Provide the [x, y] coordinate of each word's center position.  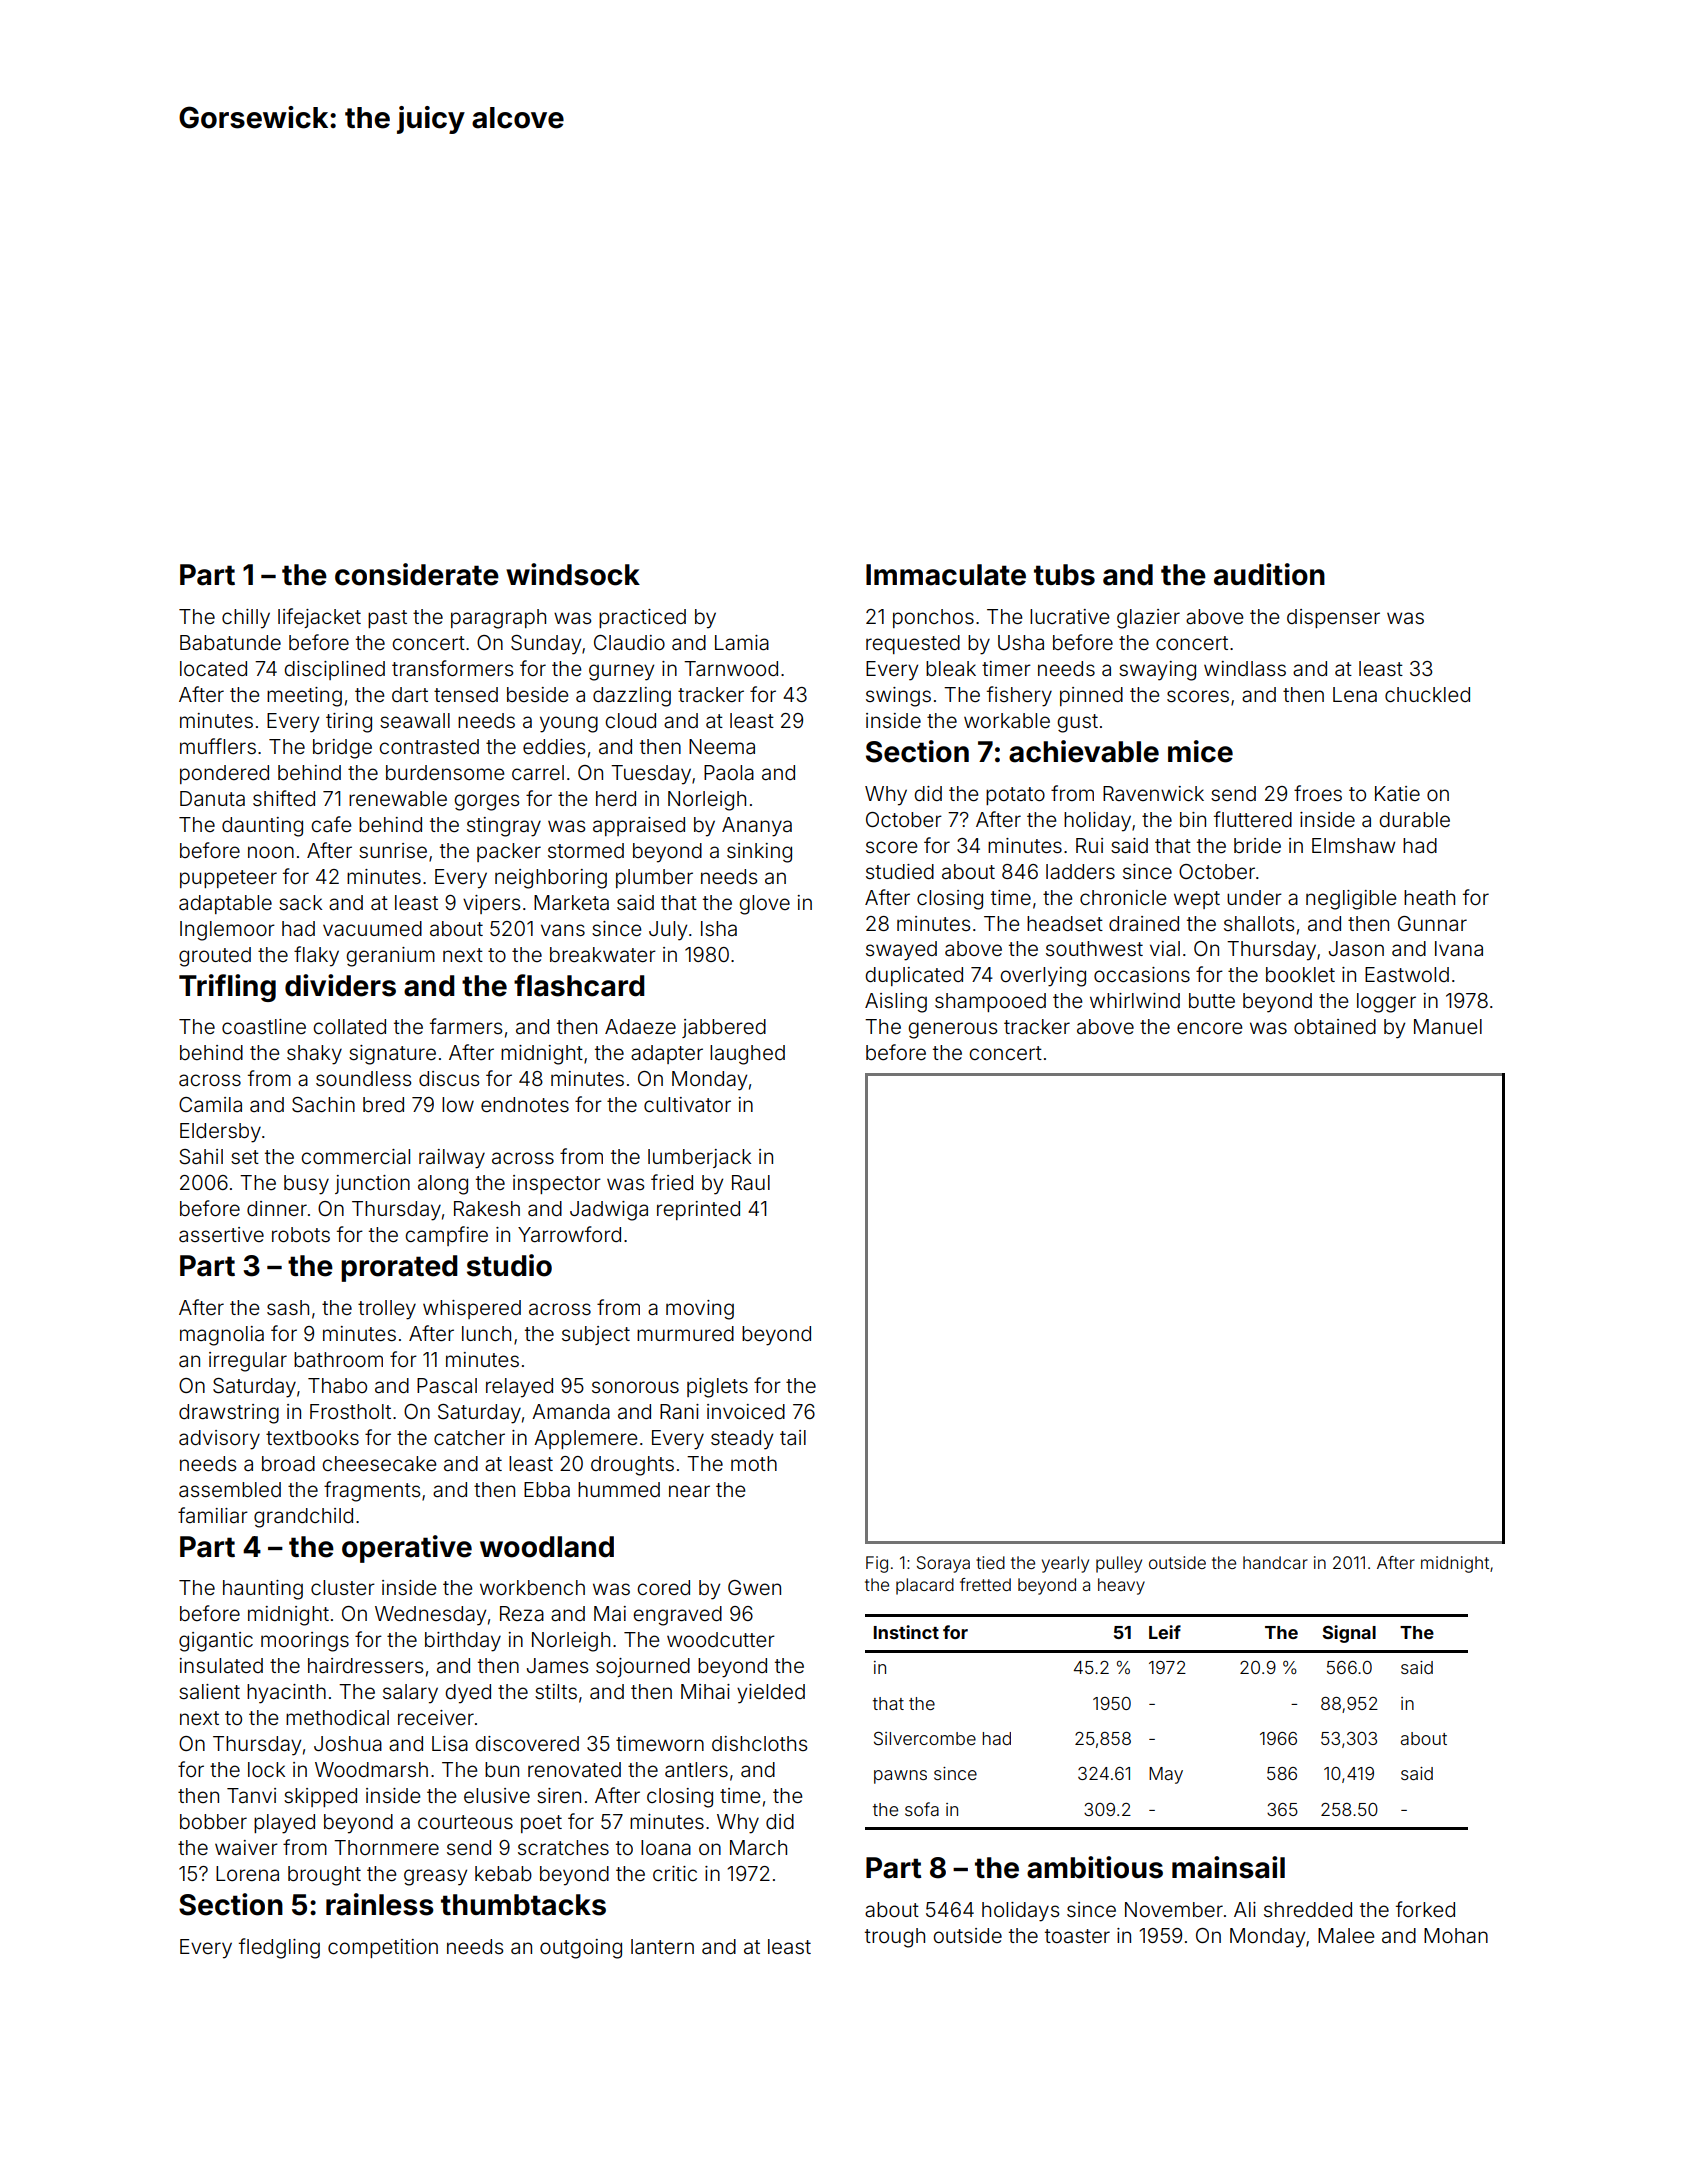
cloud [630, 720]
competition [383, 1948]
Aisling [896, 1003]
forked [1425, 1909]
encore [1209, 1028]
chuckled [1427, 694]
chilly [246, 619]
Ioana [666, 1847]
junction [372, 1184]
